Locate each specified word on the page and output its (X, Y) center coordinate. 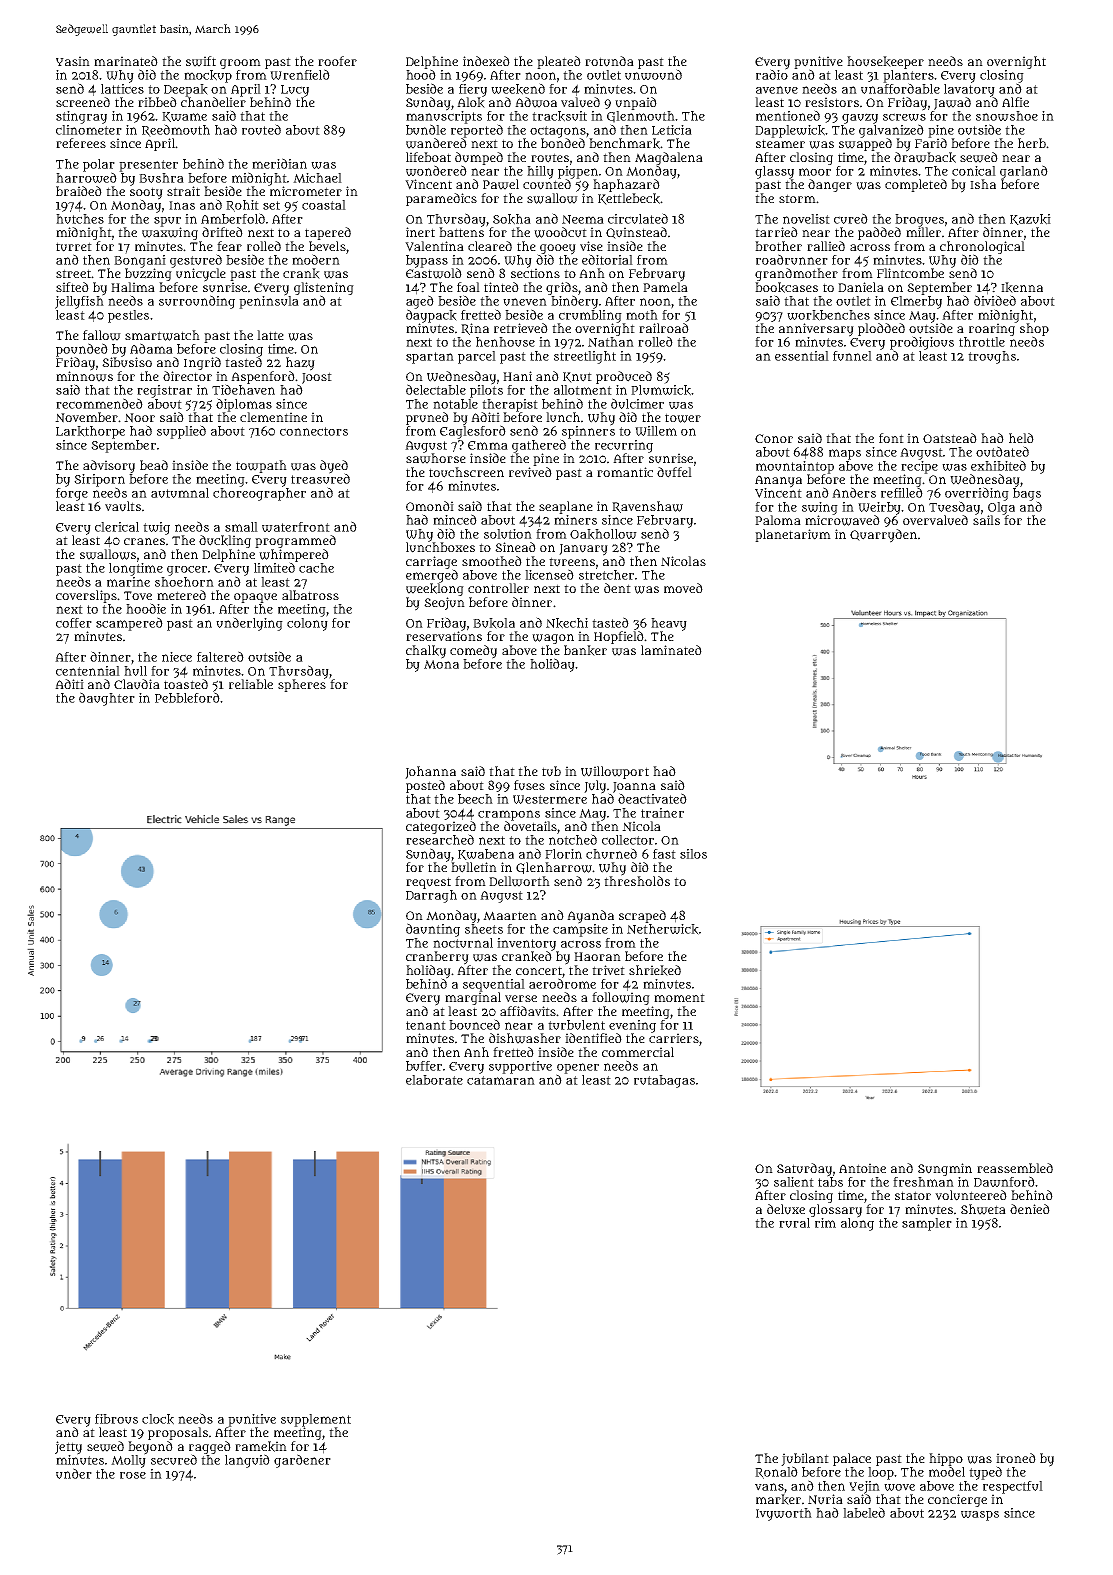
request (428, 883)
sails (986, 520)
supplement (316, 1420)
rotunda (609, 61)
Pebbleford (187, 697)
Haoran (597, 956)
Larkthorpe (90, 432)
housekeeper (885, 62)
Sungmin (945, 1169)
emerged (432, 576)
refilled (902, 492)
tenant (426, 1025)
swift (201, 61)
